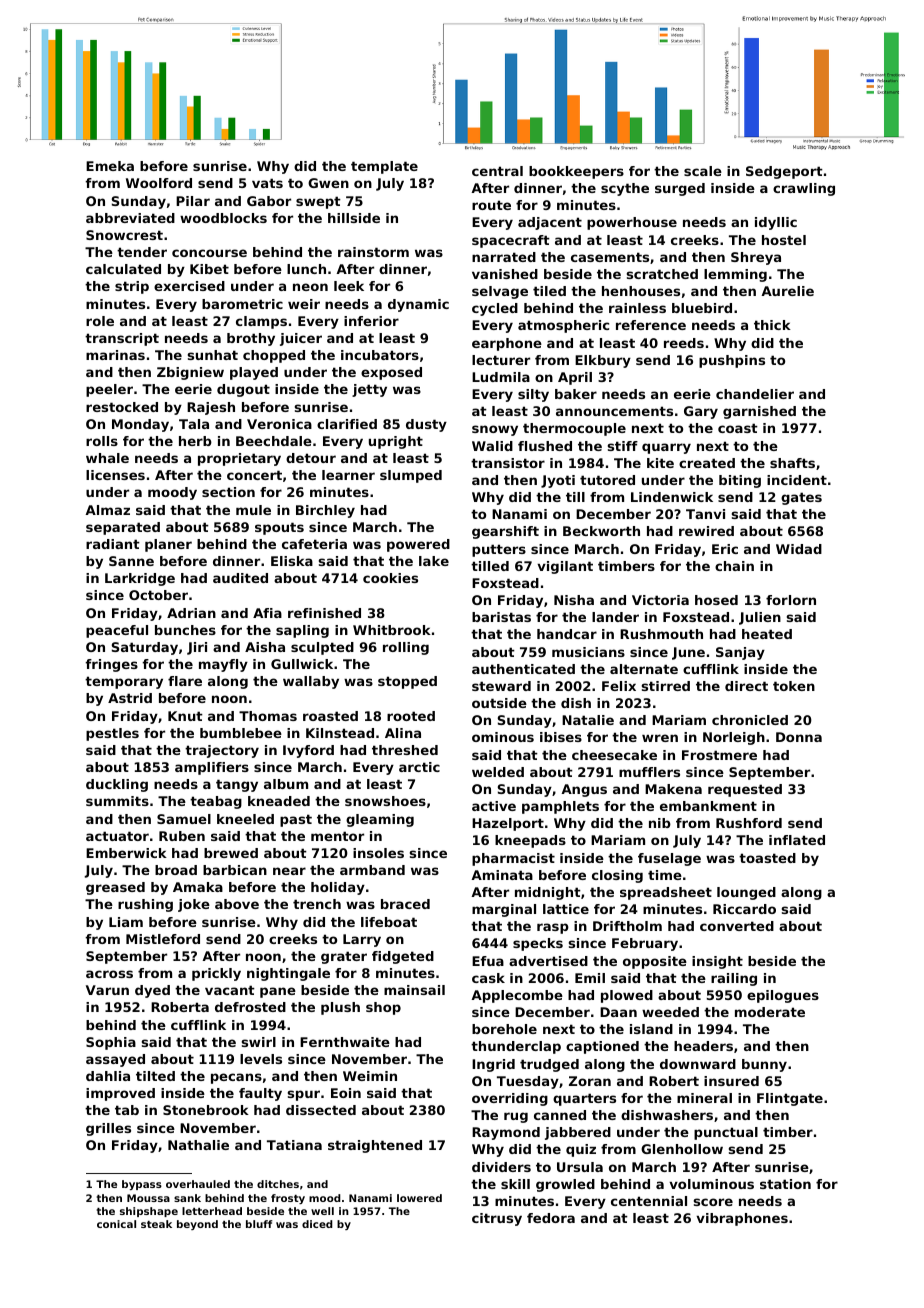  What do you see at coordinates (493, 1065) in the document?
I see `Ingrid` at bounding box center [493, 1065].
